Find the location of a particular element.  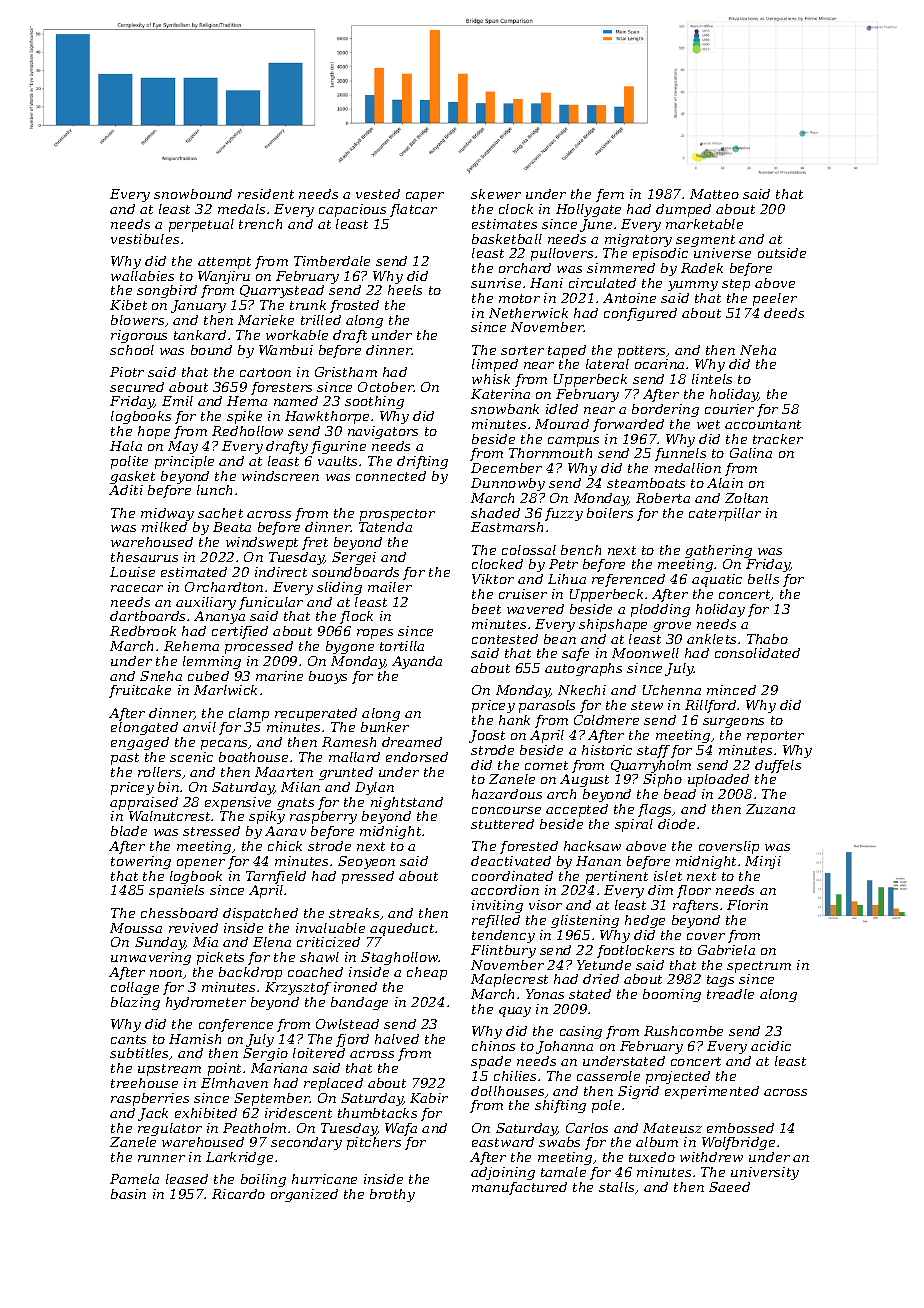

tracker is located at coordinates (778, 439).
